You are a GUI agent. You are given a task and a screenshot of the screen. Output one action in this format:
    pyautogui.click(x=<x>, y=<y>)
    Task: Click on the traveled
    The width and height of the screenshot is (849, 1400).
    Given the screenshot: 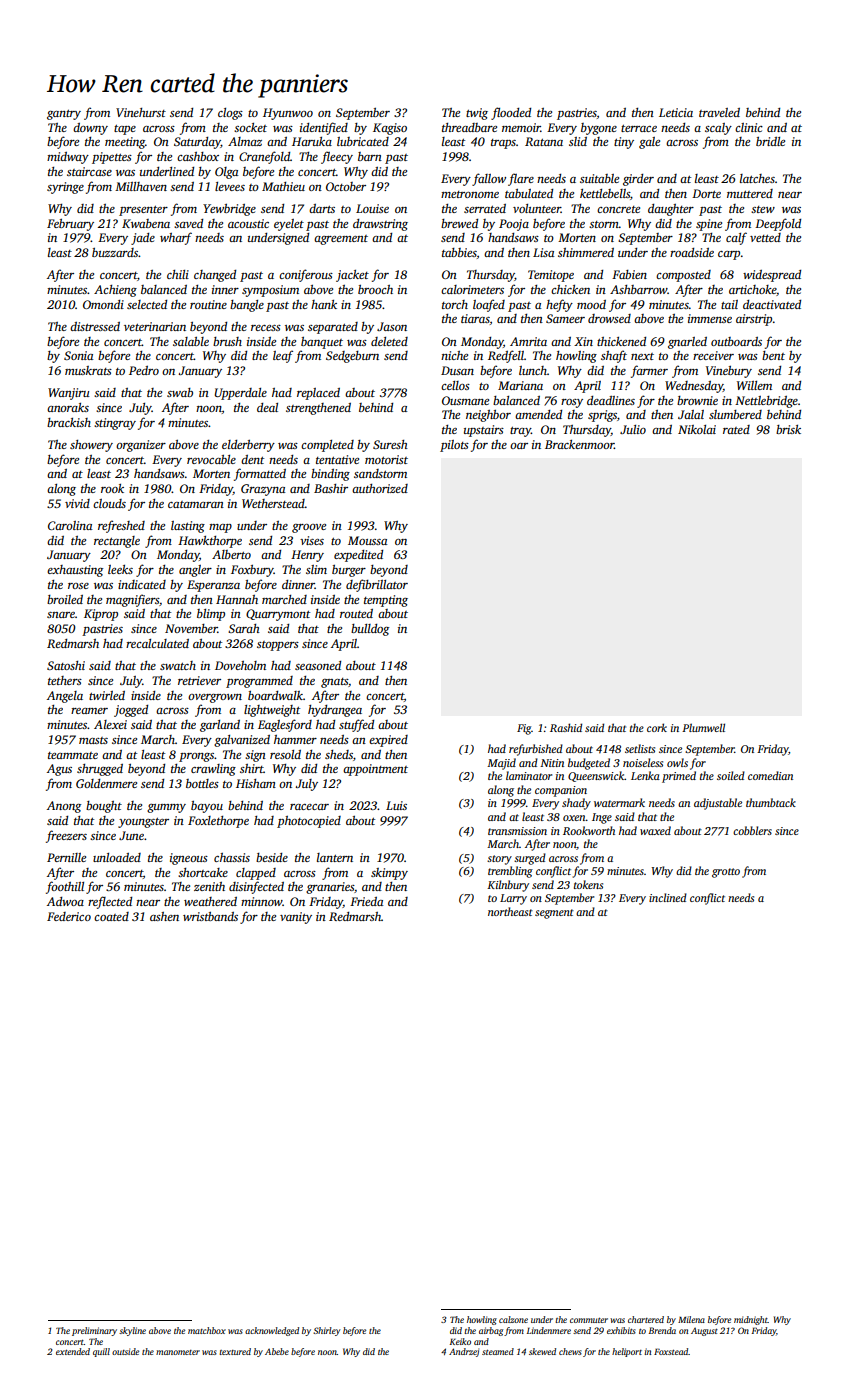 What is the action you would take?
    pyautogui.click(x=719, y=112)
